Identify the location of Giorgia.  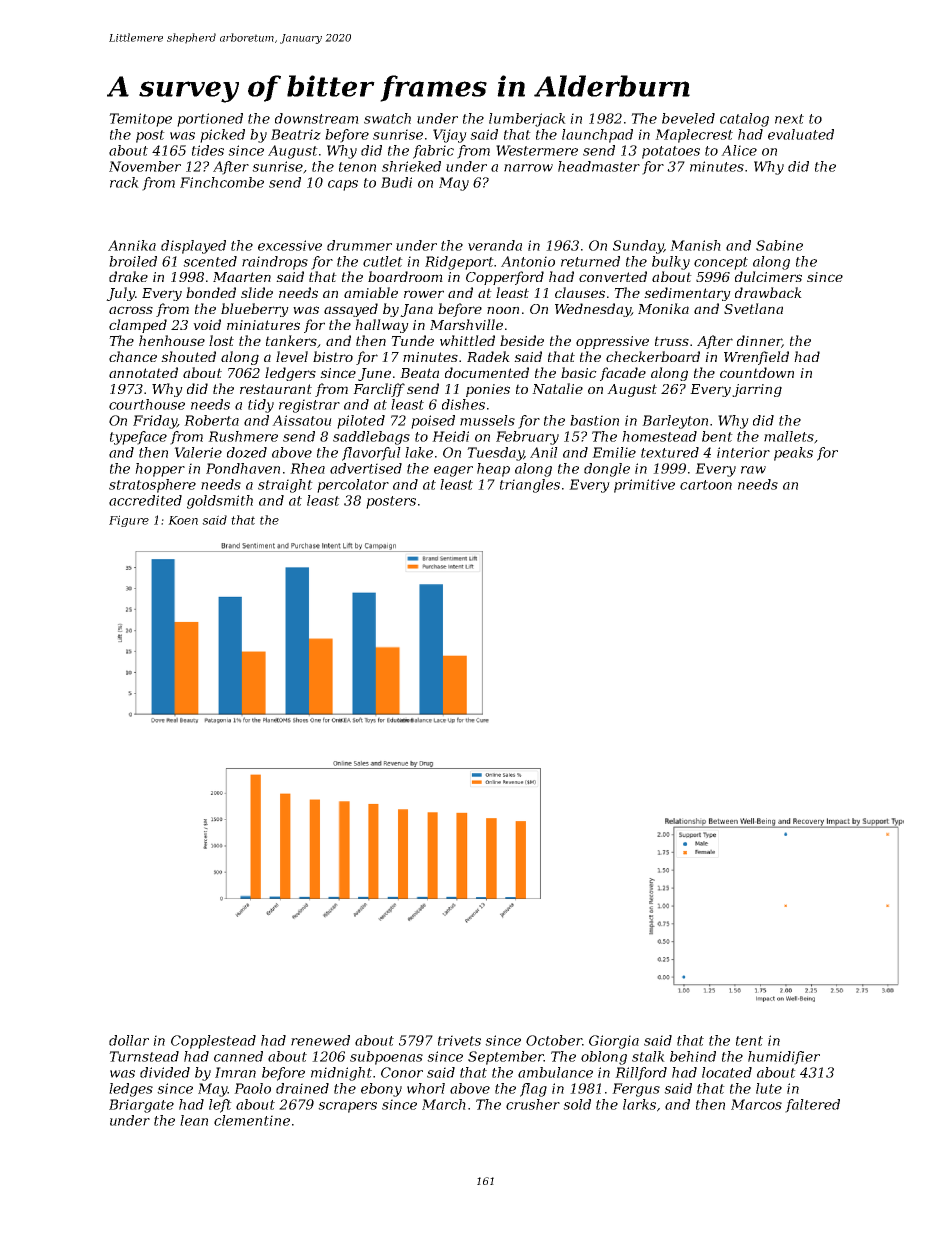
(614, 1042).
